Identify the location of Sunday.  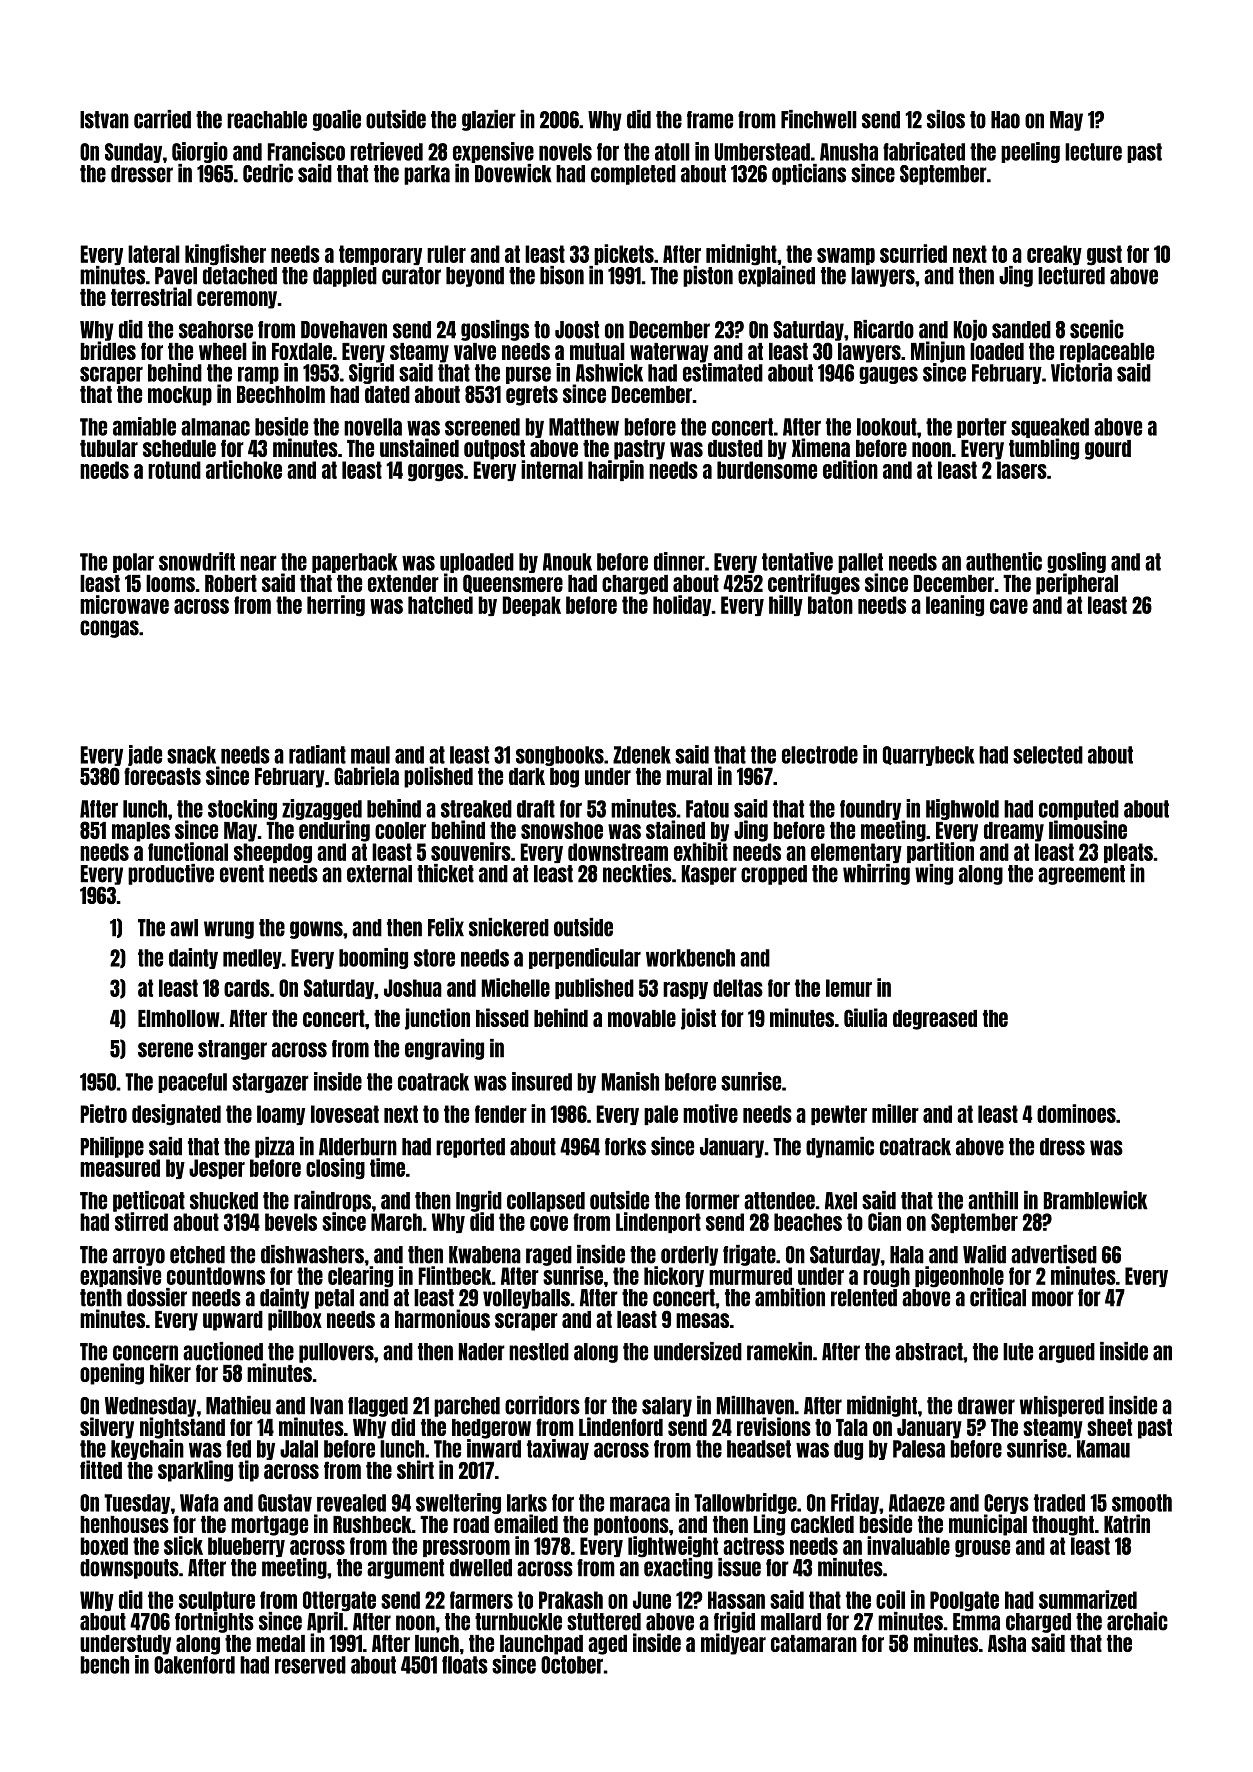
(133, 153).
